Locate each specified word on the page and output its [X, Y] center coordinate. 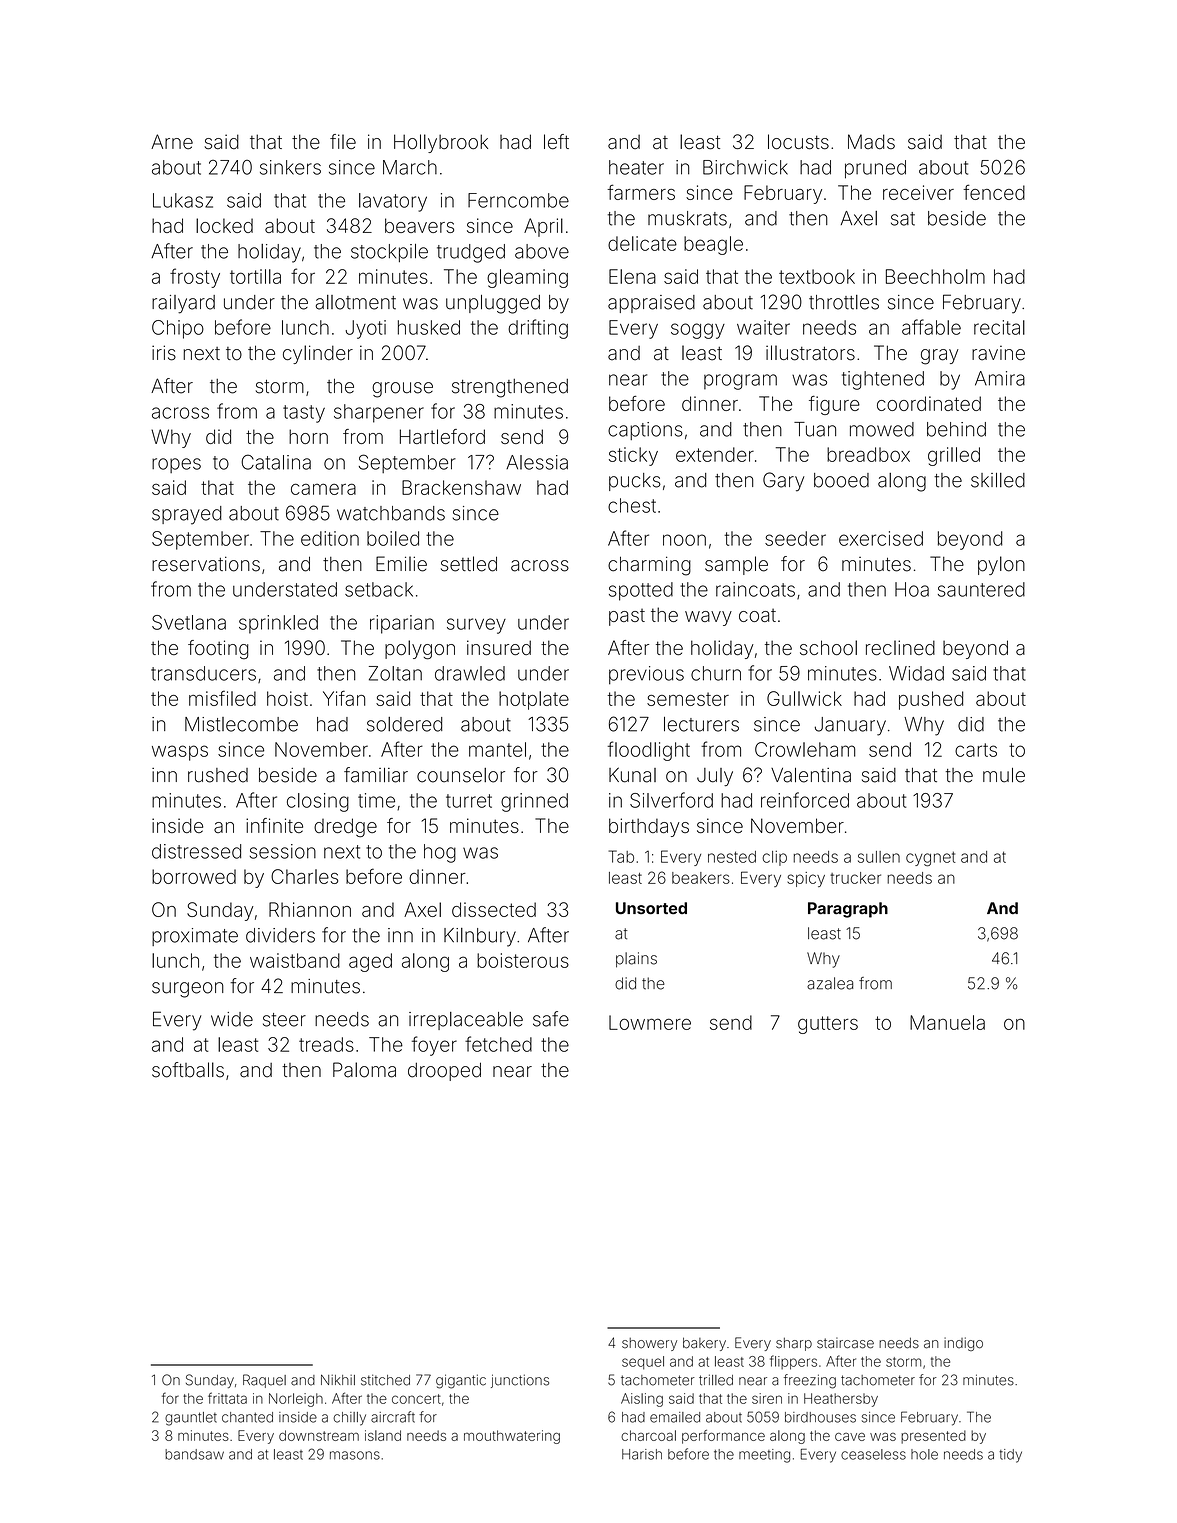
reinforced [805, 800]
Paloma [364, 1070]
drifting [538, 329]
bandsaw [194, 1454]
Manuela [947, 1022]
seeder [795, 538]
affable [931, 327]
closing [318, 802]
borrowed [194, 876]
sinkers [290, 167]
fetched [498, 1044]
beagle [713, 245]
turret [469, 801]
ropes [176, 465]
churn [716, 673]
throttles [844, 302]
